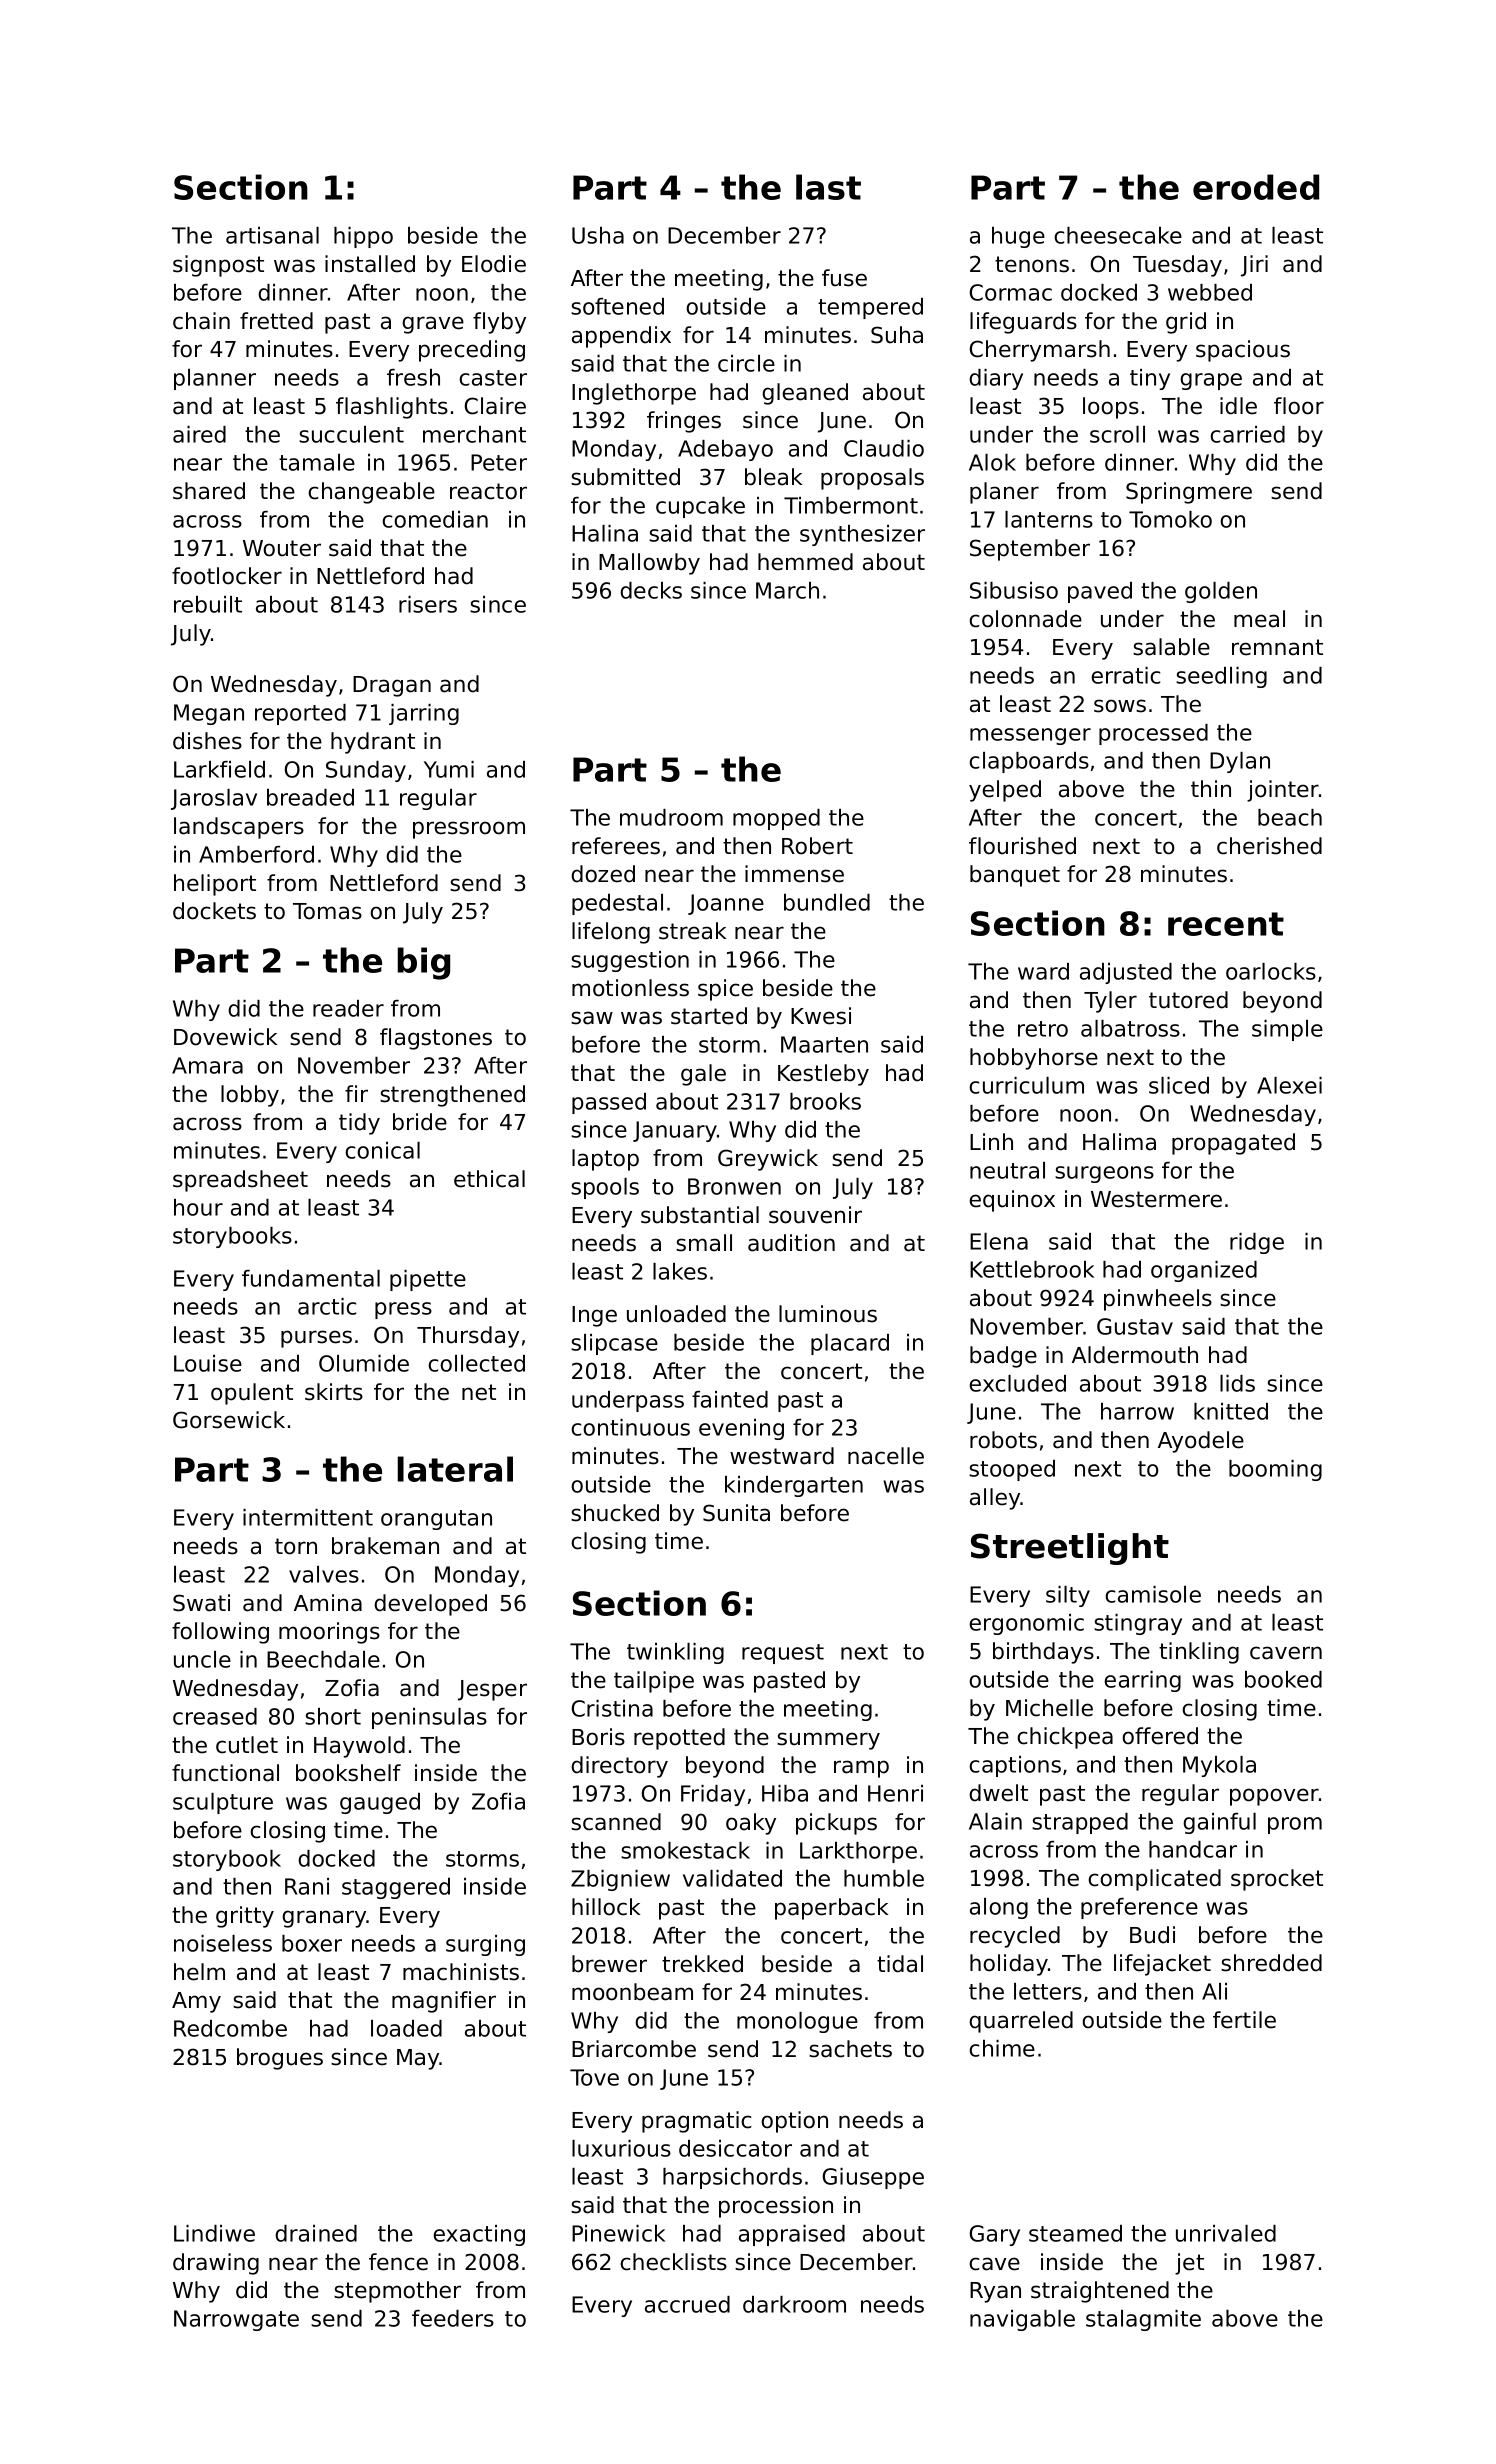 Image resolution: width=1496 pixels, height=2464 pixels. Describe the element at coordinates (612, 1708) in the image. I see `Cristina` at that location.
